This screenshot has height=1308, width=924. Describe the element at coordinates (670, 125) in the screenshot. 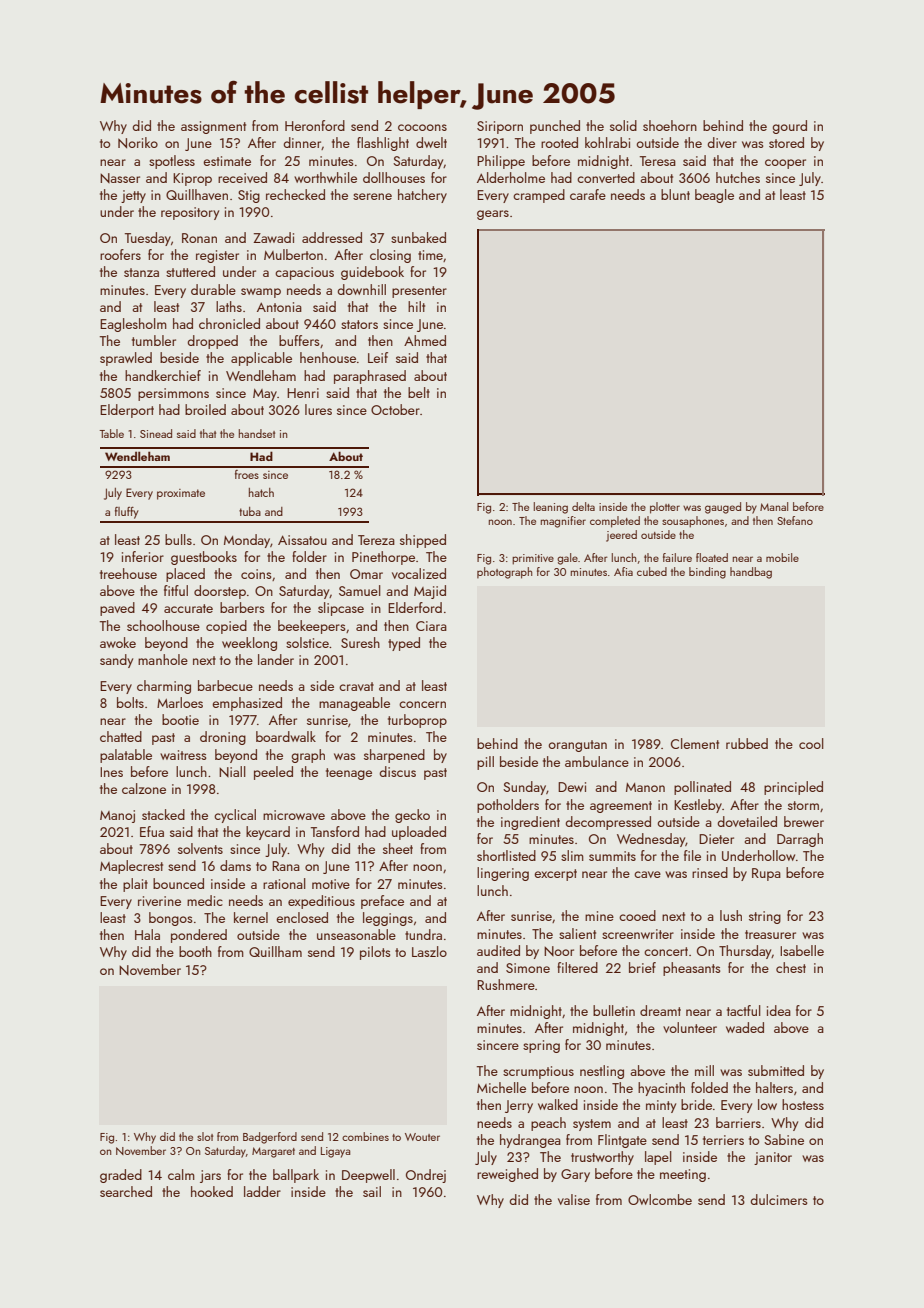

I see `shoehorn` at that location.
